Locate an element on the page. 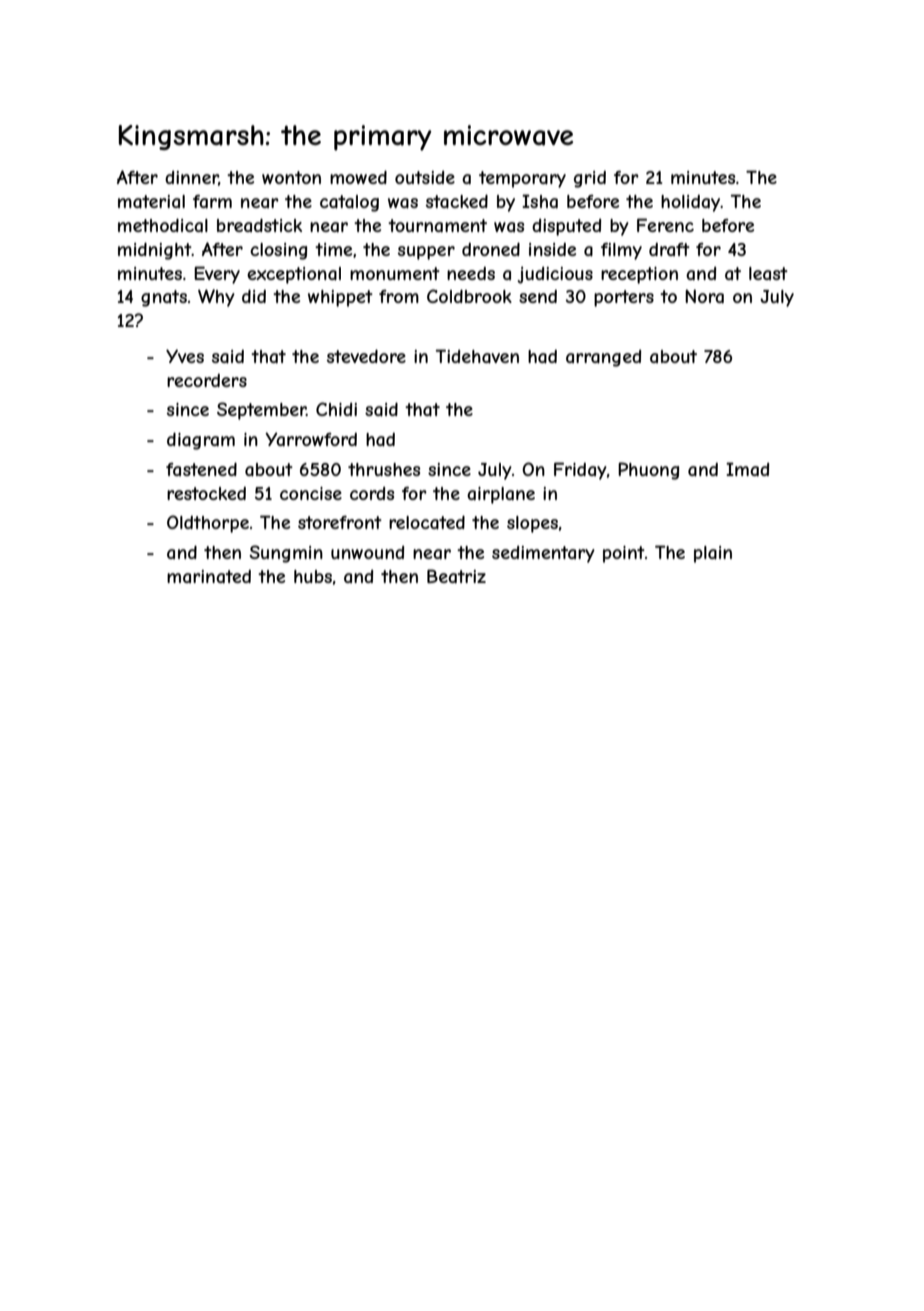 Image resolution: width=924 pixels, height=1311 pixels. Beatriz is located at coordinates (456, 576).
